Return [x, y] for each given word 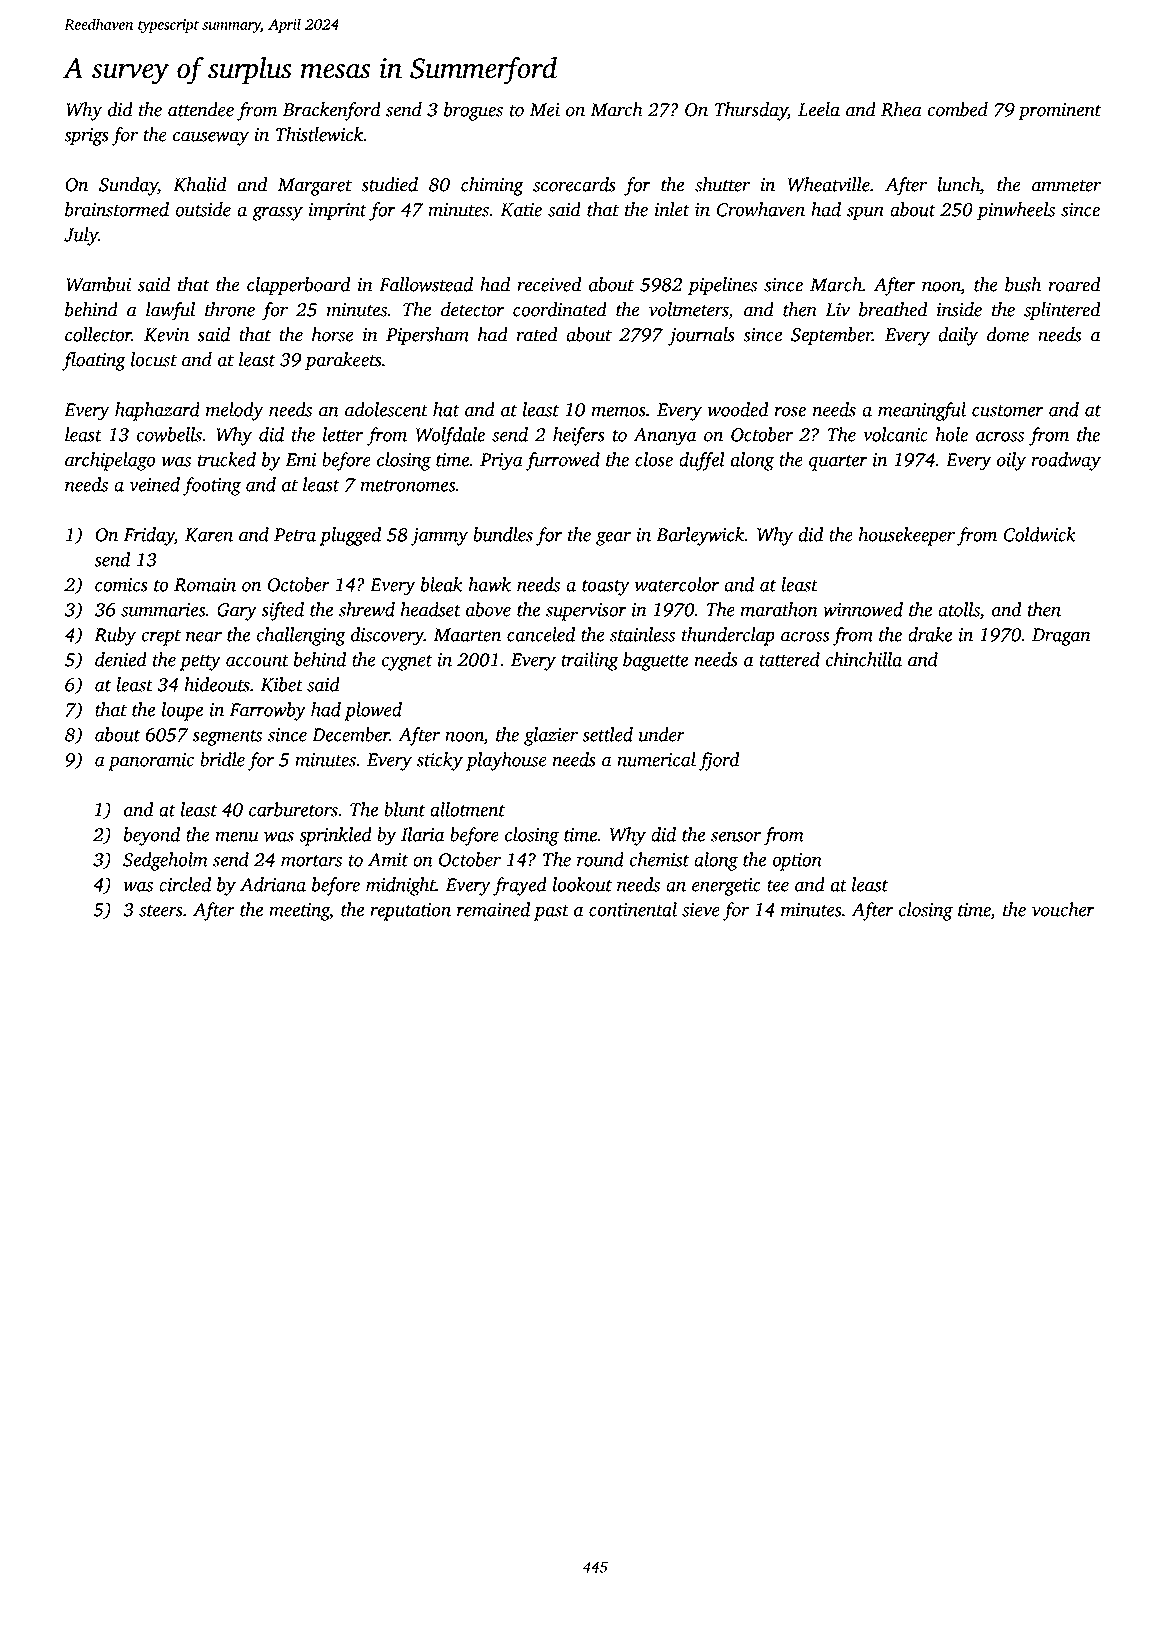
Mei [545, 110]
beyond [152, 836]
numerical [656, 759]
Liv [837, 310]
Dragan [1061, 637]
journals [701, 336]
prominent [1059, 112]
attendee [201, 109]
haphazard [157, 411]
